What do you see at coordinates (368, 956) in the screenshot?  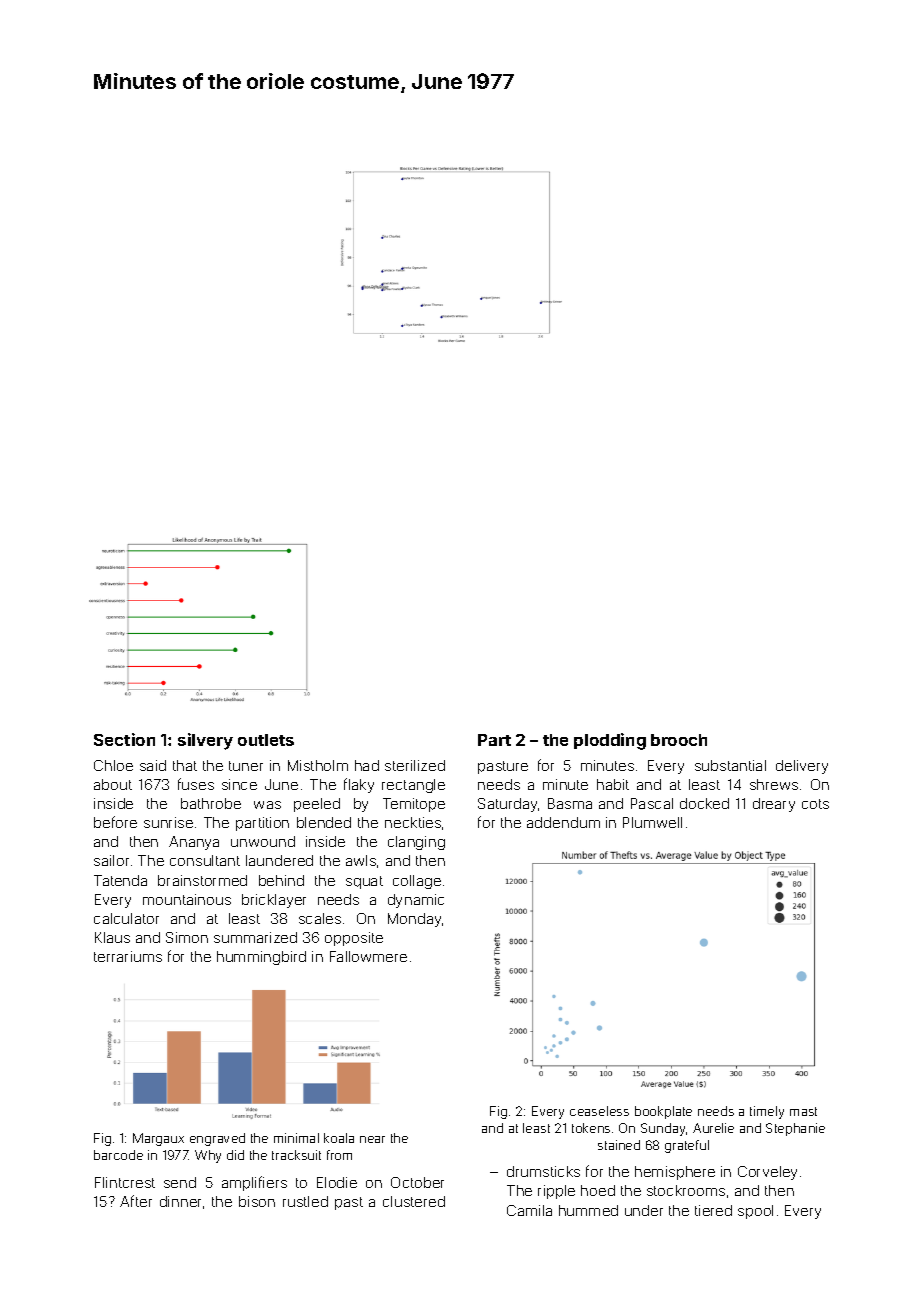 I see `Fallowmere` at bounding box center [368, 956].
